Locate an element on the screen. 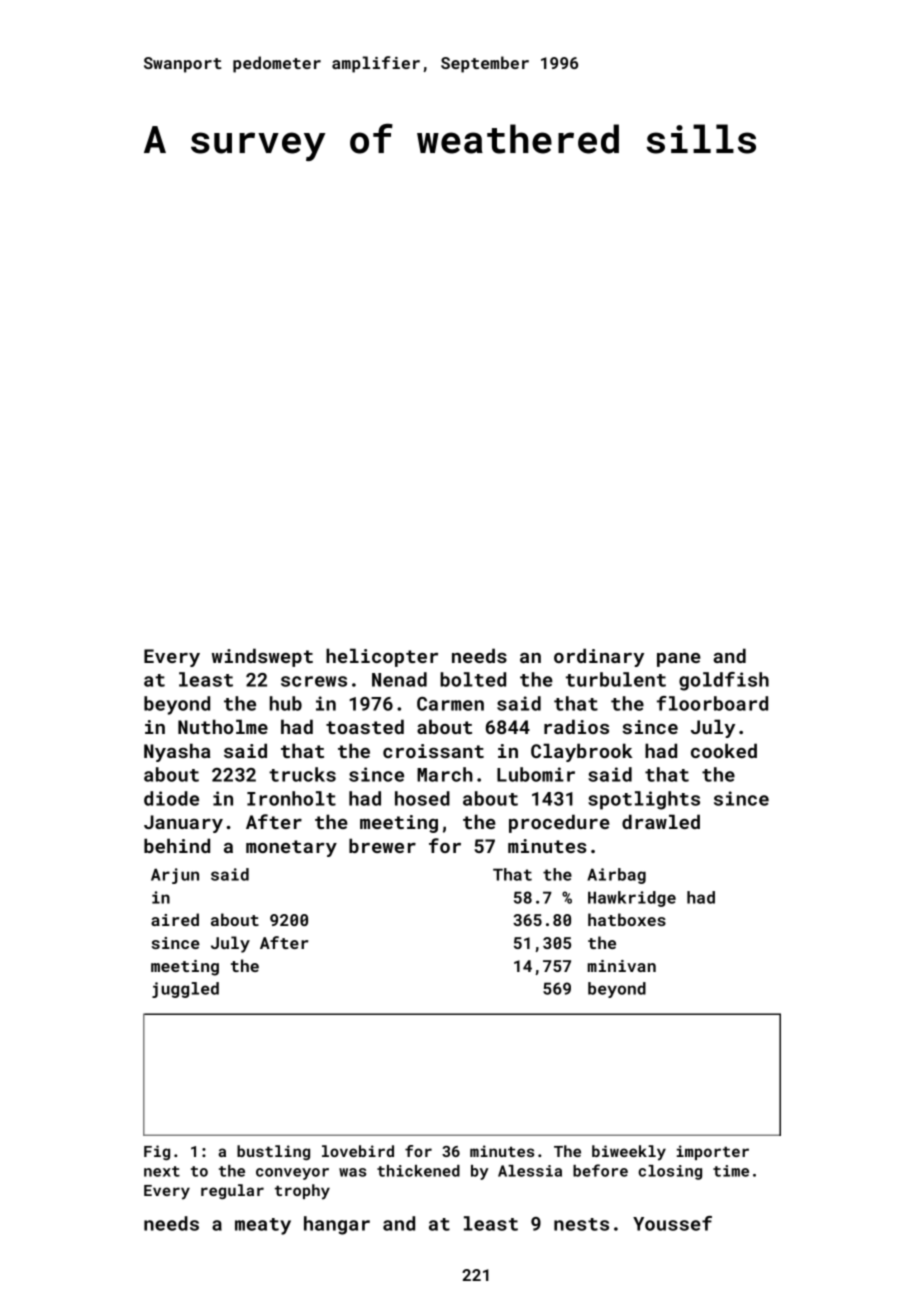 The image size is (924, 1314). Arjun is located at coordinates (175, 876).
